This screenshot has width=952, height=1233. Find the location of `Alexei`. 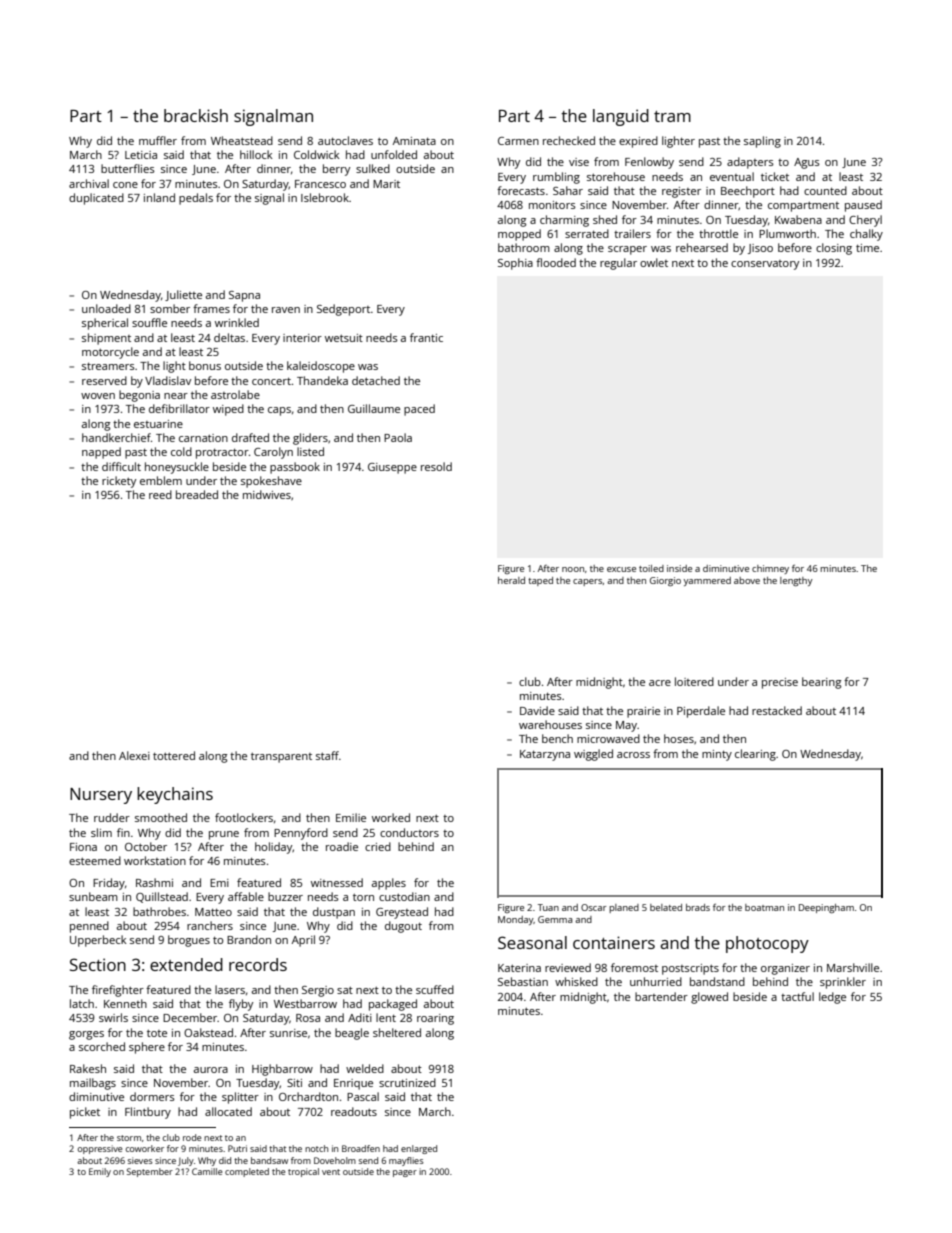

Alexei is located at coordinates (134, 755).
